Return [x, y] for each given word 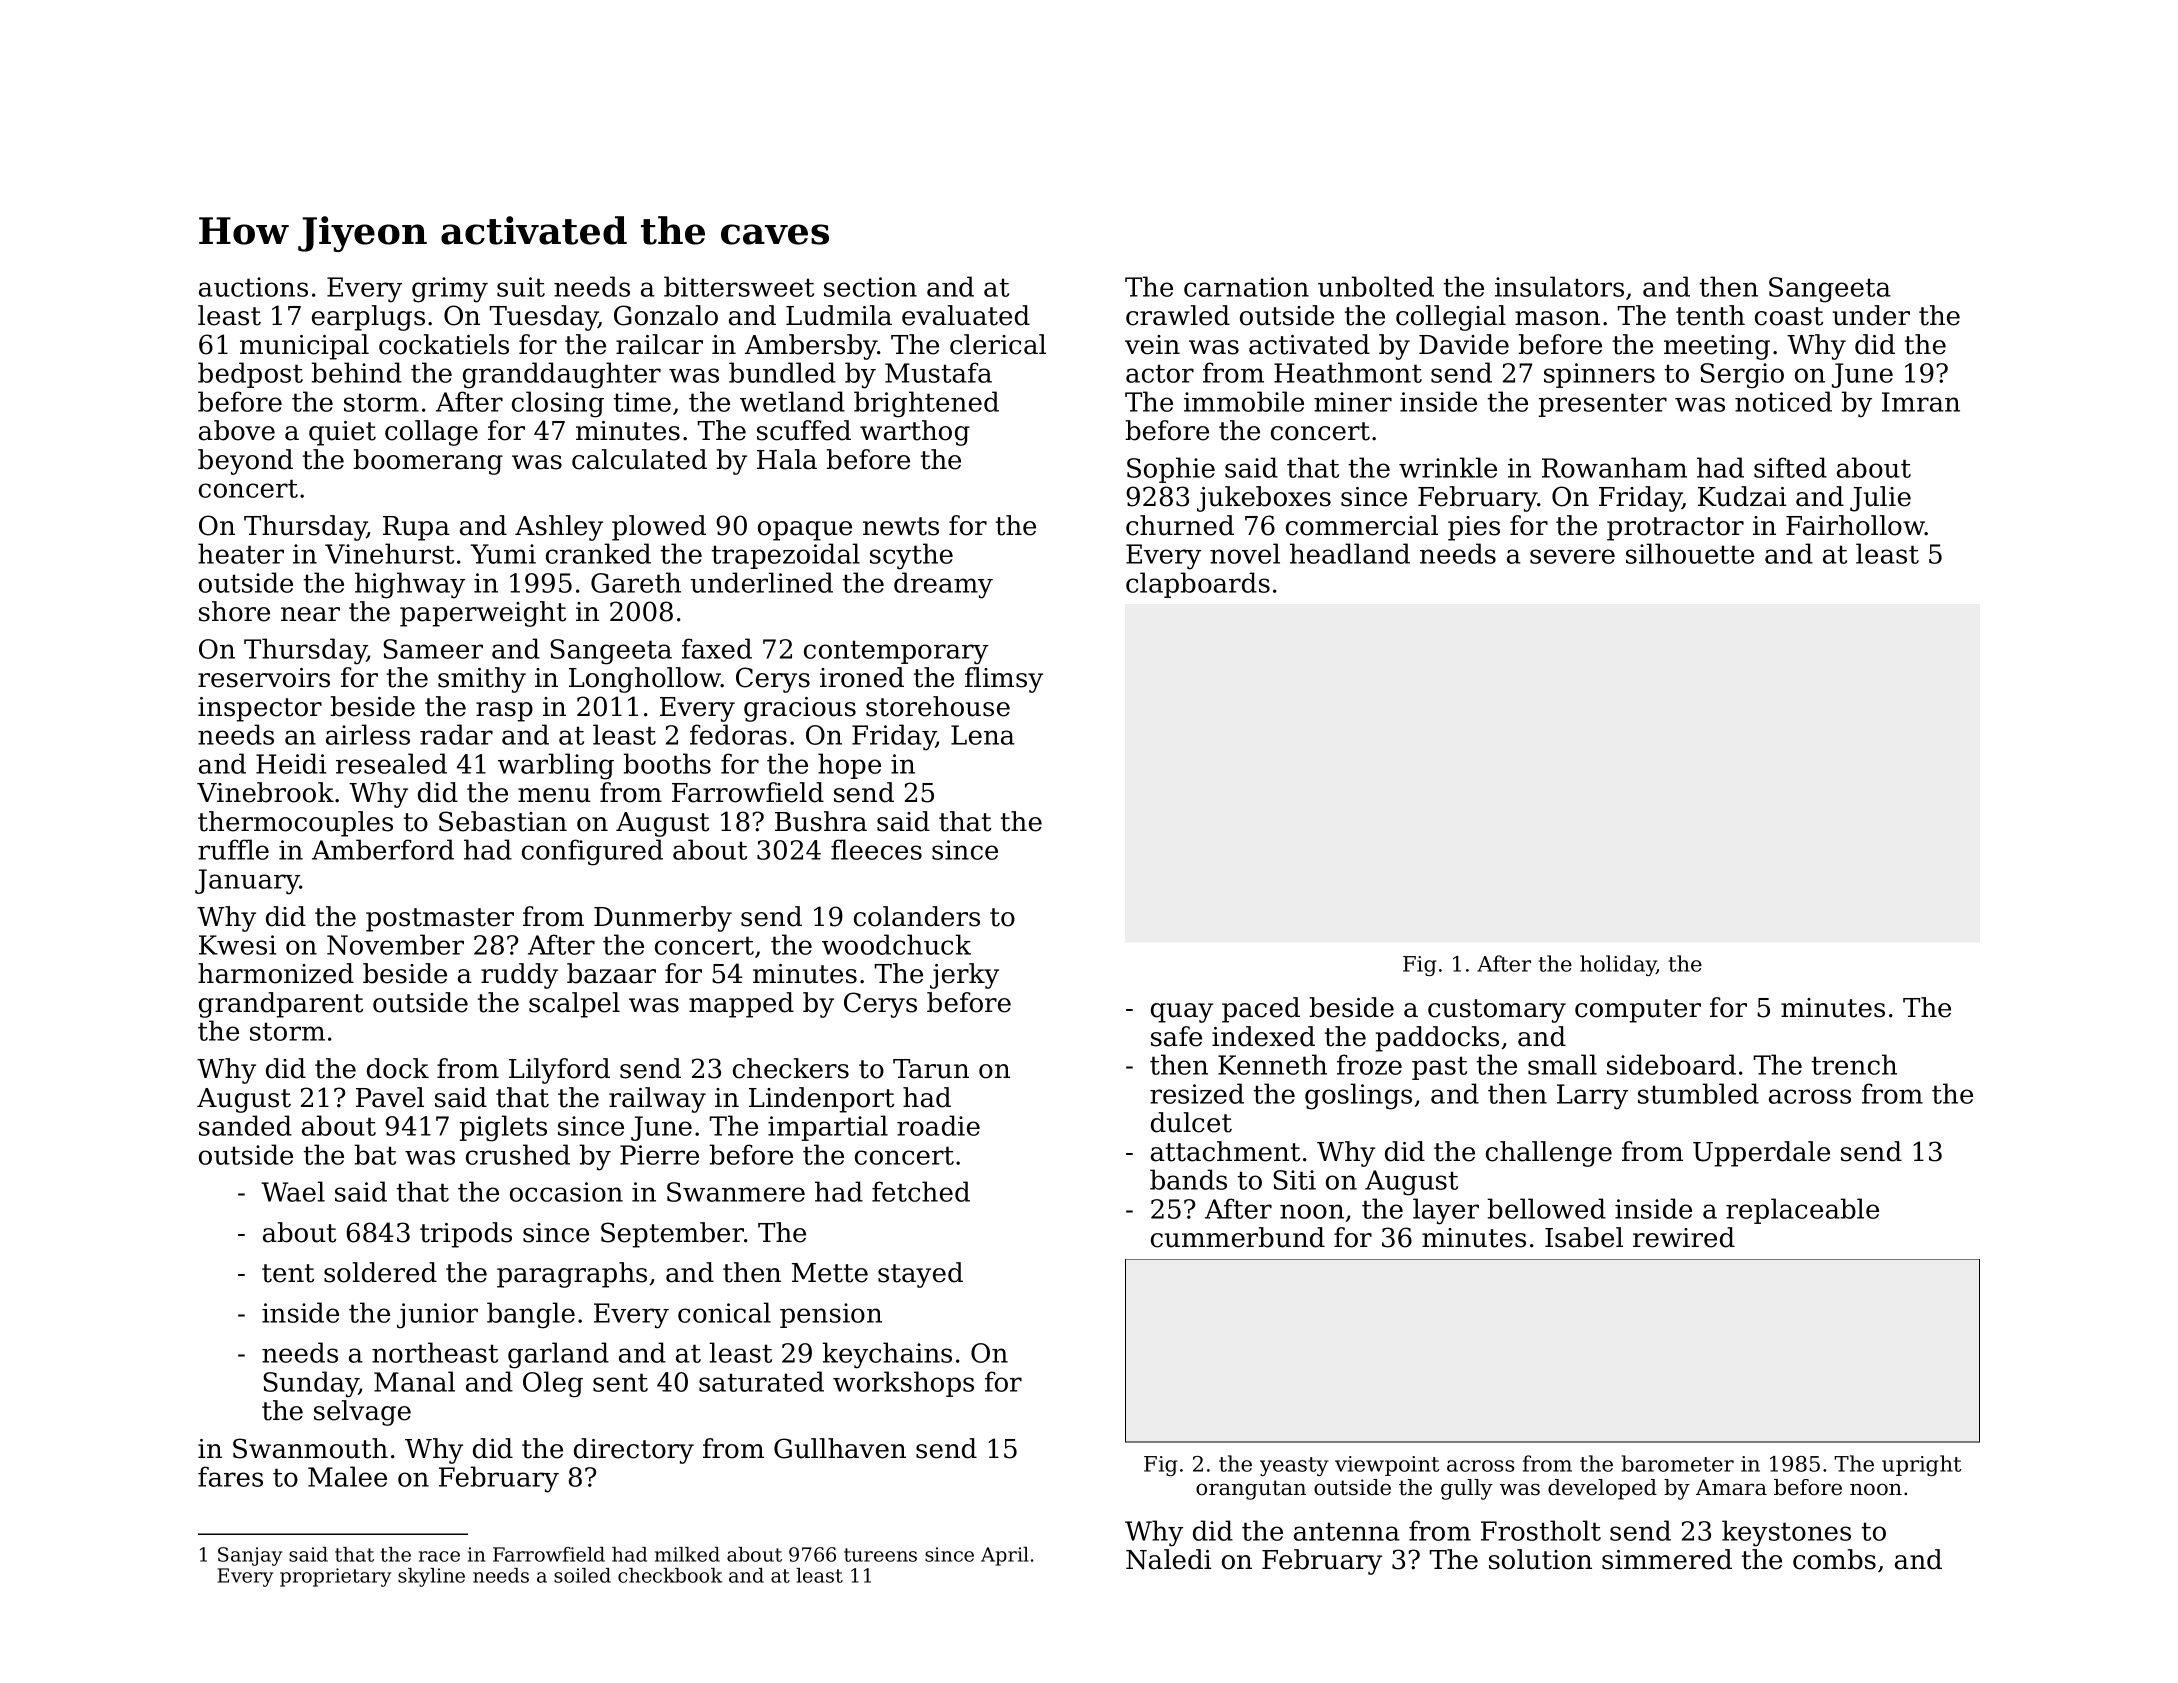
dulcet [1191, 1122]
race [439, 1556]
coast [1789, 316]
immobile [1244, 401]
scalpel [574, 1005]
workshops [903, 1384]
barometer [1678, 1463]
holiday [1618, 965]
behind [356, 372]
